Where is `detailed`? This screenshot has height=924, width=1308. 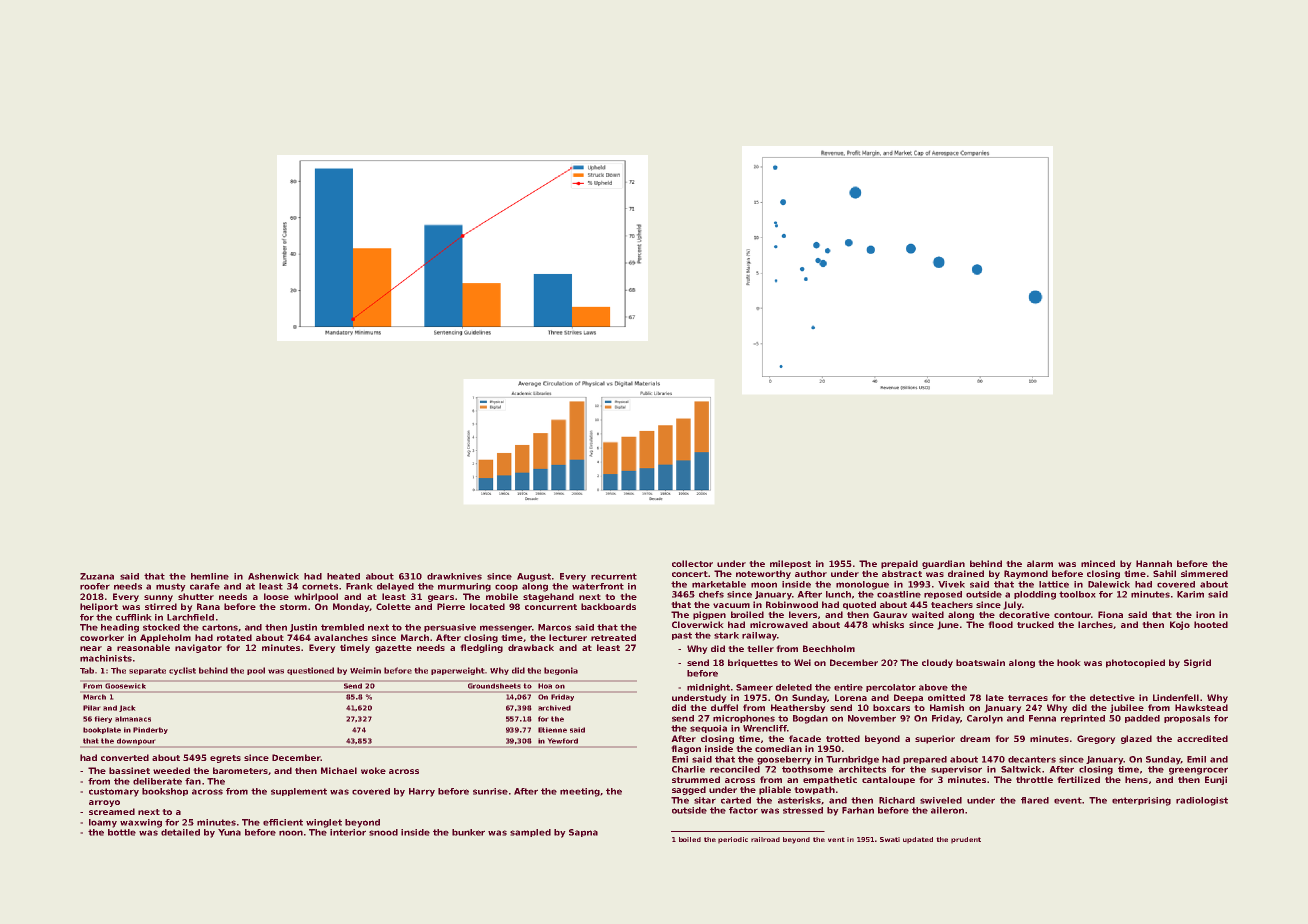 detailed is located at coordinates (180, 832).
